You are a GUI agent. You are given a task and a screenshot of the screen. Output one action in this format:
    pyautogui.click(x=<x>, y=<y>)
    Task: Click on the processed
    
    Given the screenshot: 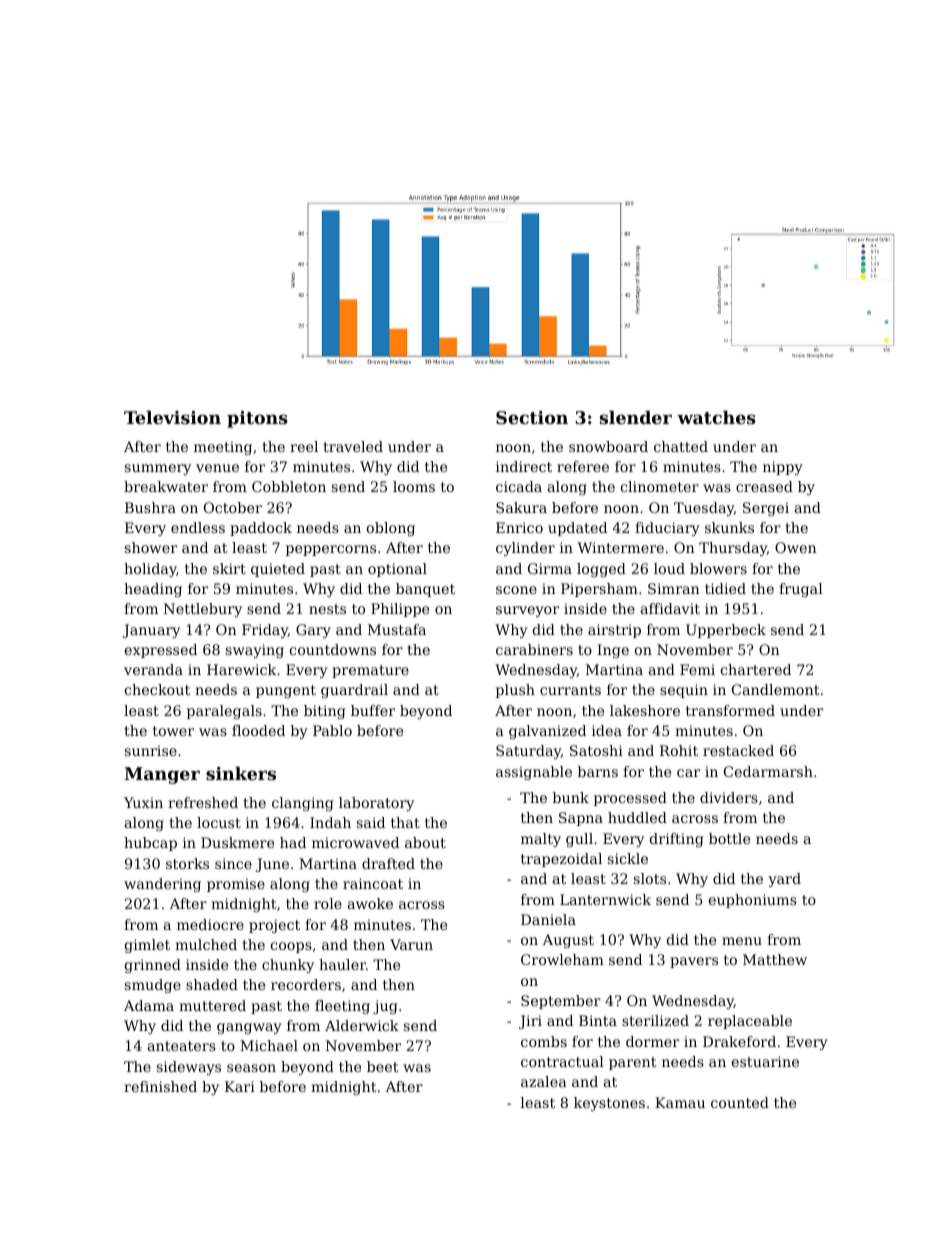 What is the action you would take?
    pyautogui.click(x=630, y=799)
